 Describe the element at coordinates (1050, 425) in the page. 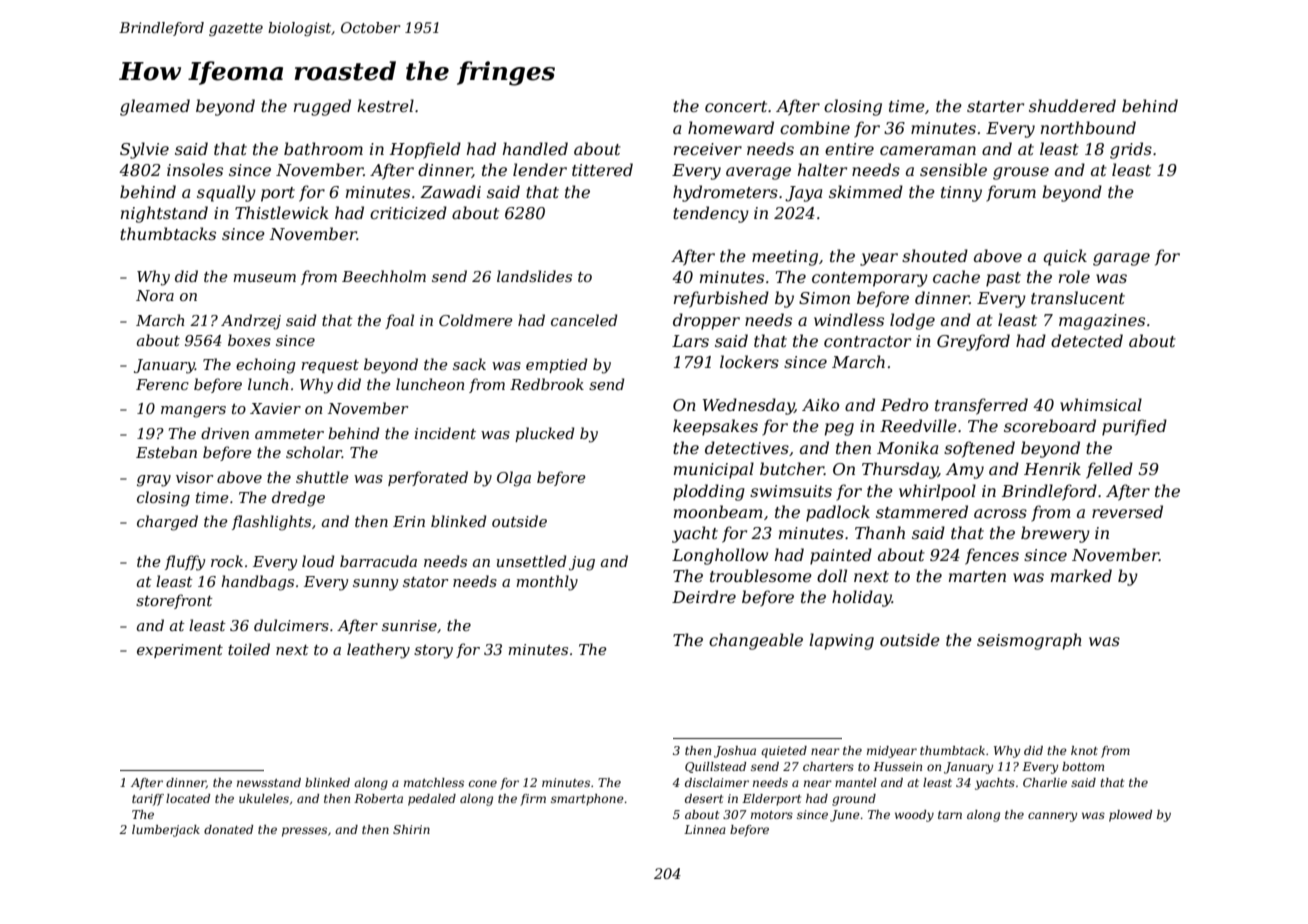

I see `scoreboard` at that location.
